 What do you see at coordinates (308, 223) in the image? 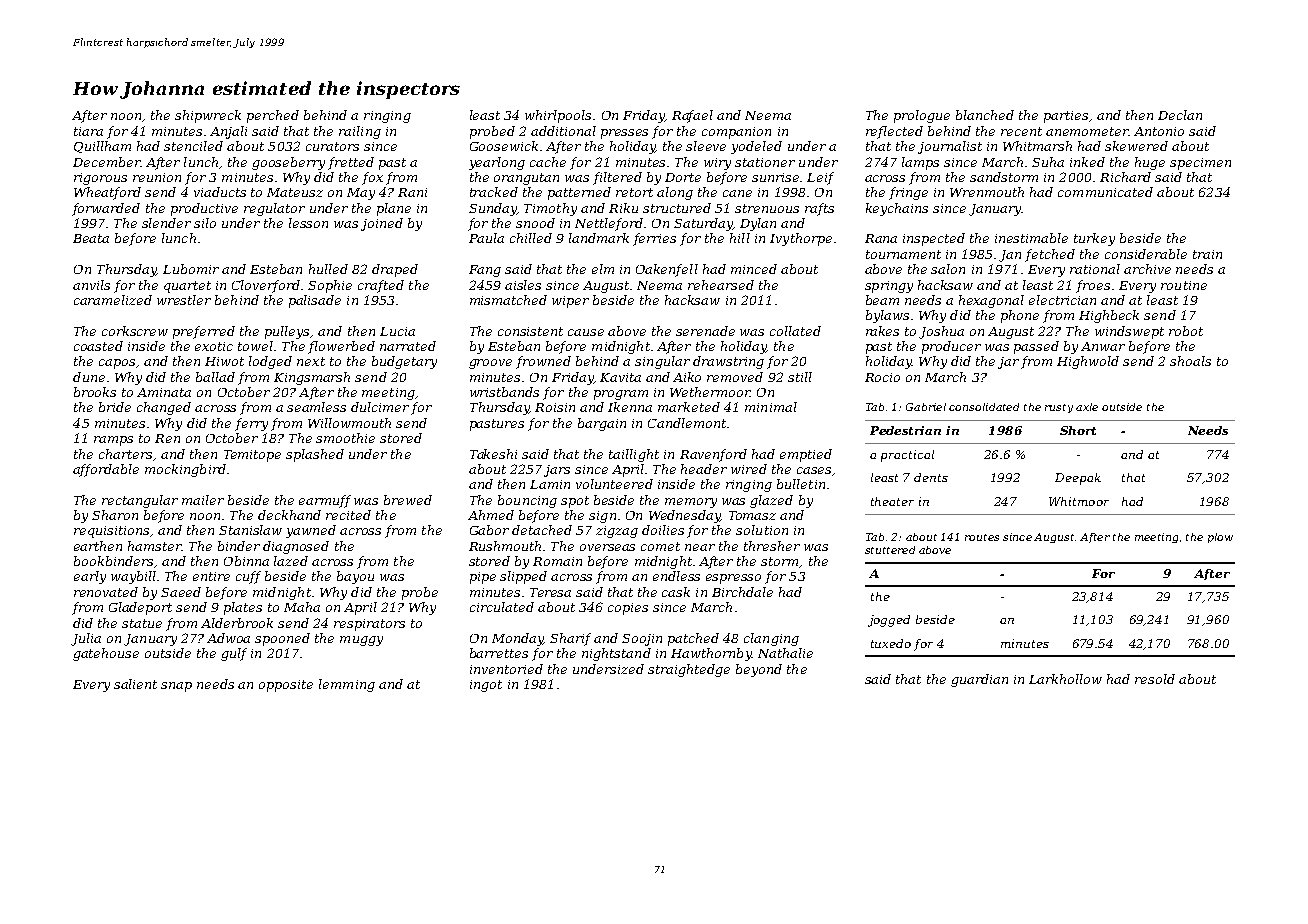
I see `lesson` at bounding box center [308, 223].
